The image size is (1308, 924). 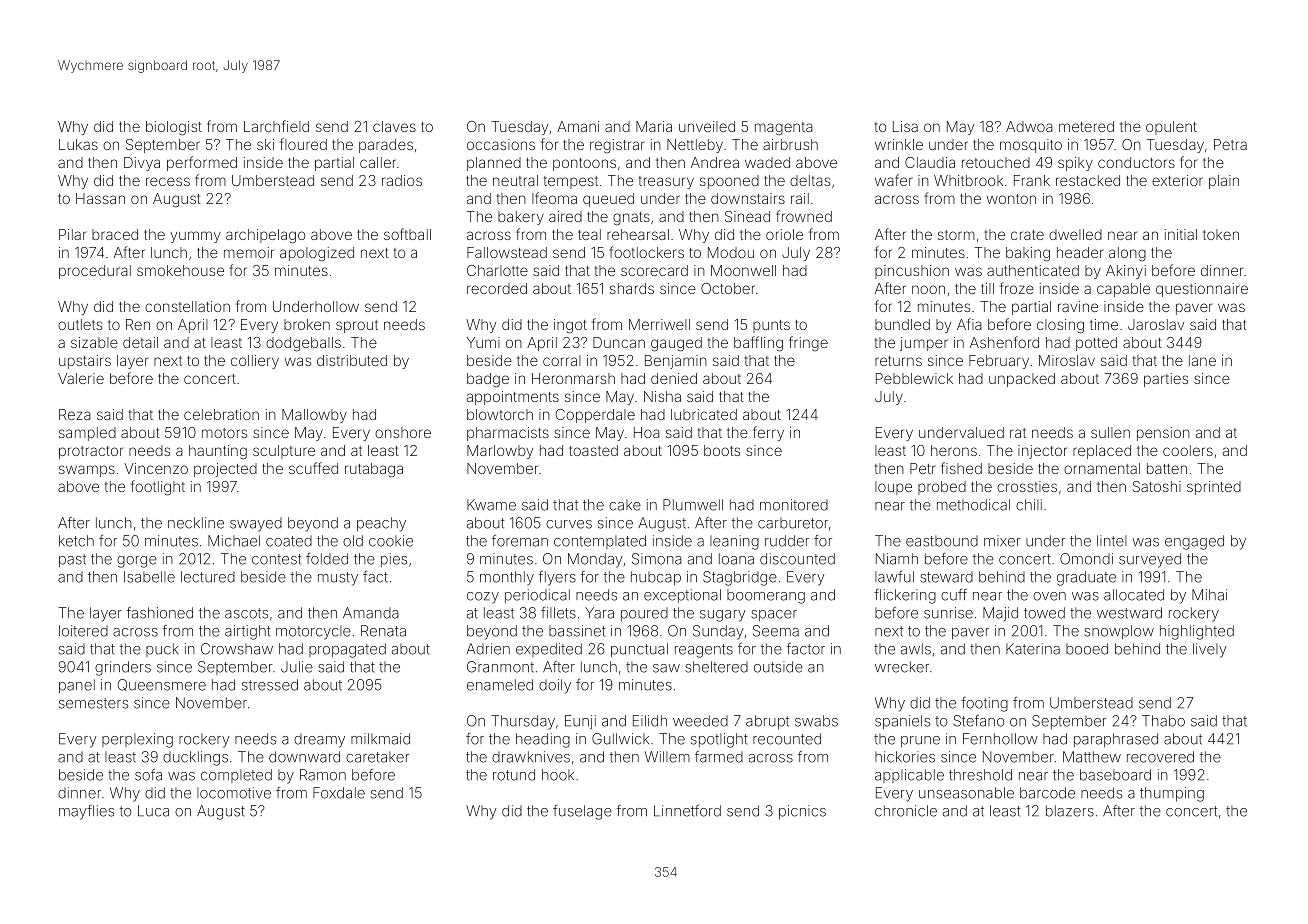 I want to click on parties, so click(x=1166, y=380).
